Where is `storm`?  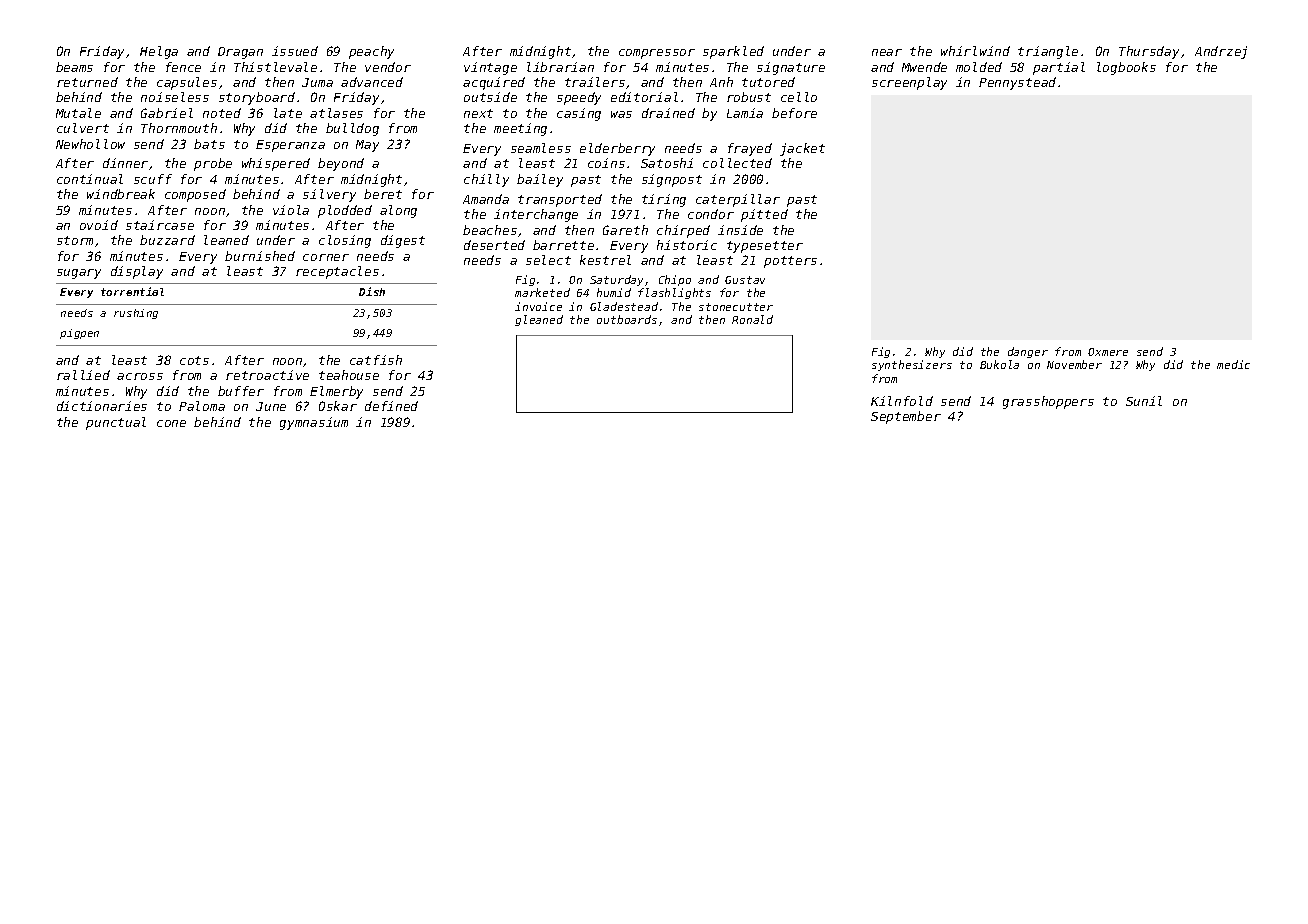
storm is located at coordinates (75, 240).
